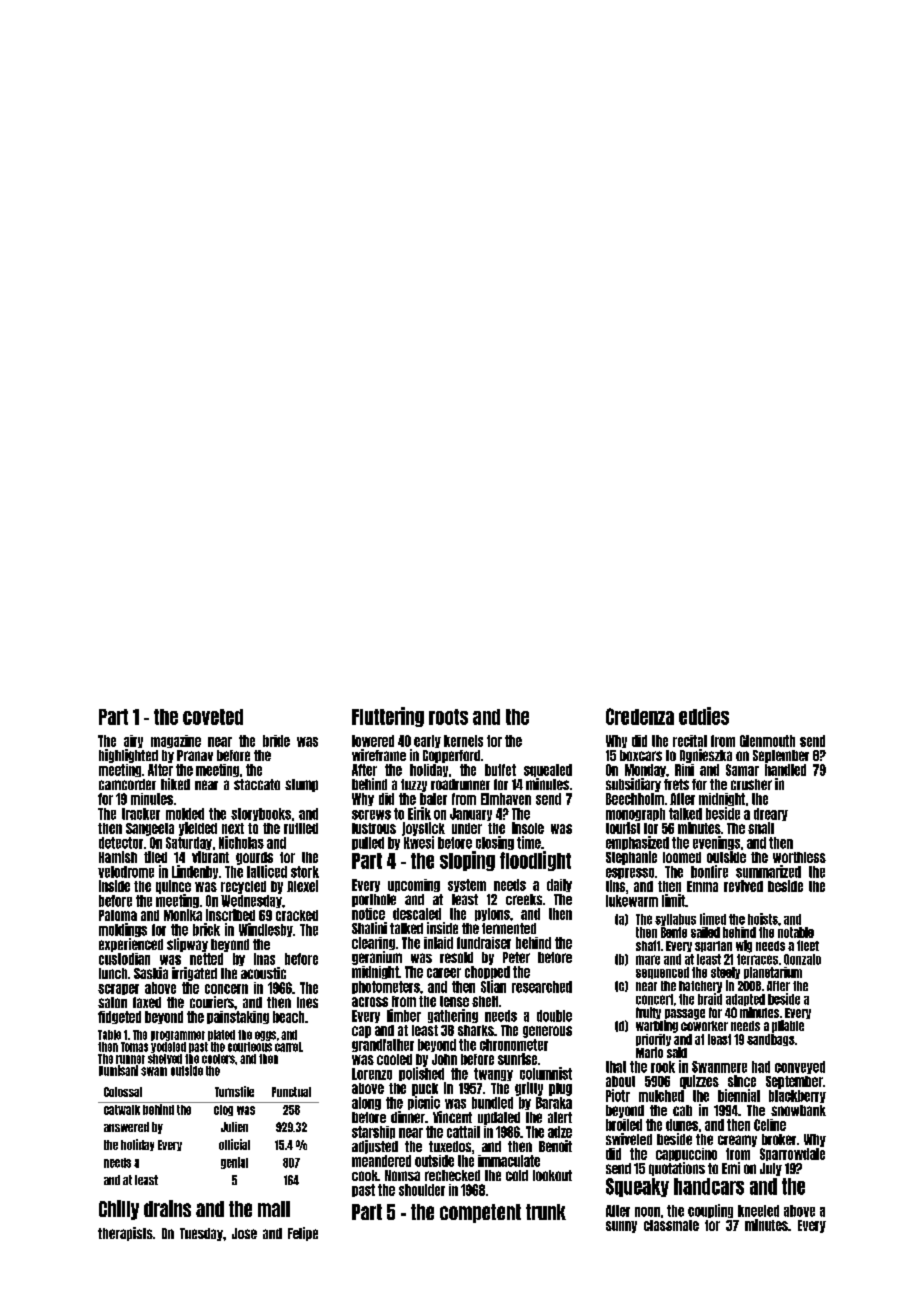 The width and height of the screenshot is (924, 1308). What do you see at coordinates (118, 857) in the screenshot?
I see `Hamish` at bounding box center [118, 857].
